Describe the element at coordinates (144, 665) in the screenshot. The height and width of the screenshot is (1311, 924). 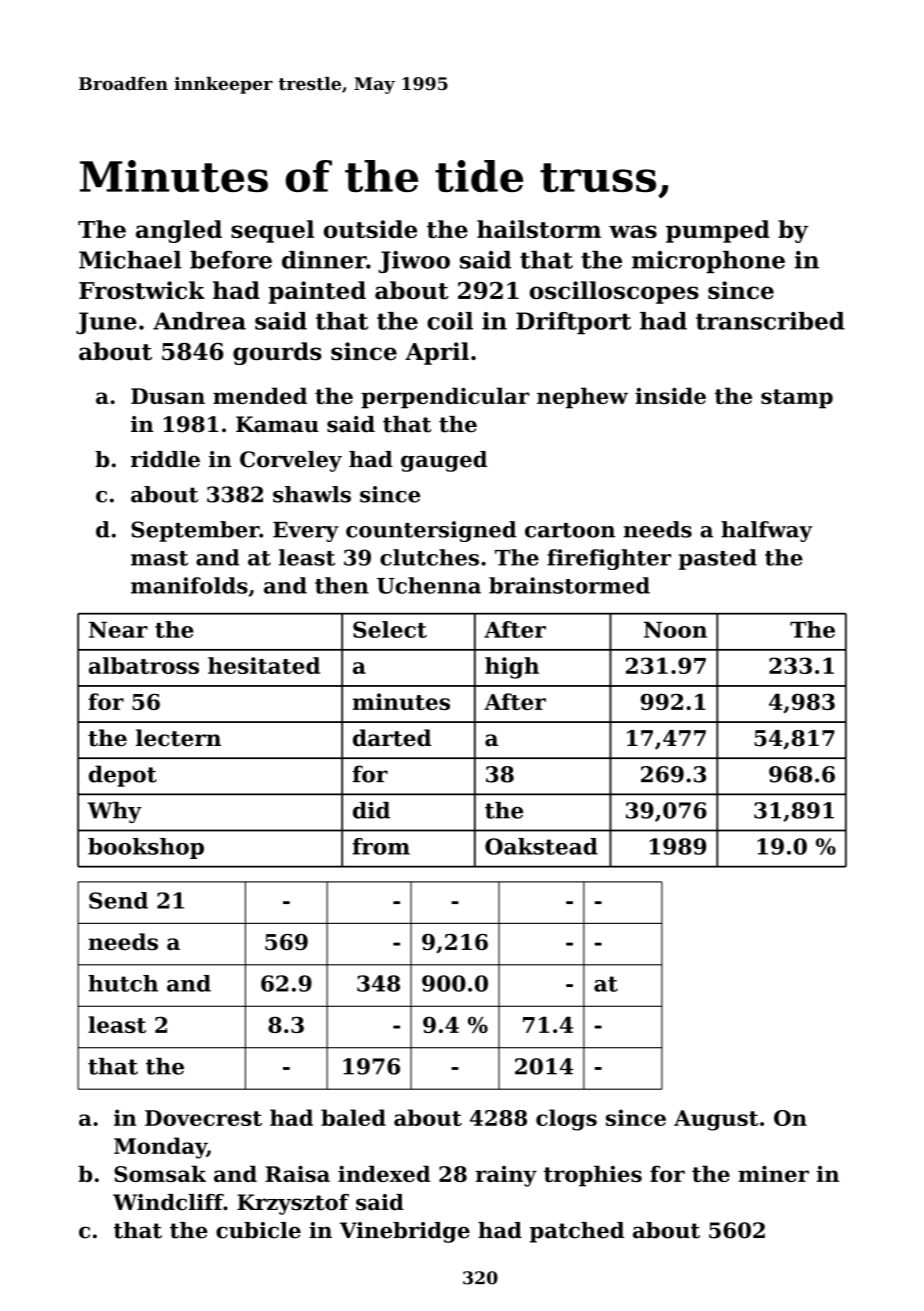
I see `albatross` at that location.
